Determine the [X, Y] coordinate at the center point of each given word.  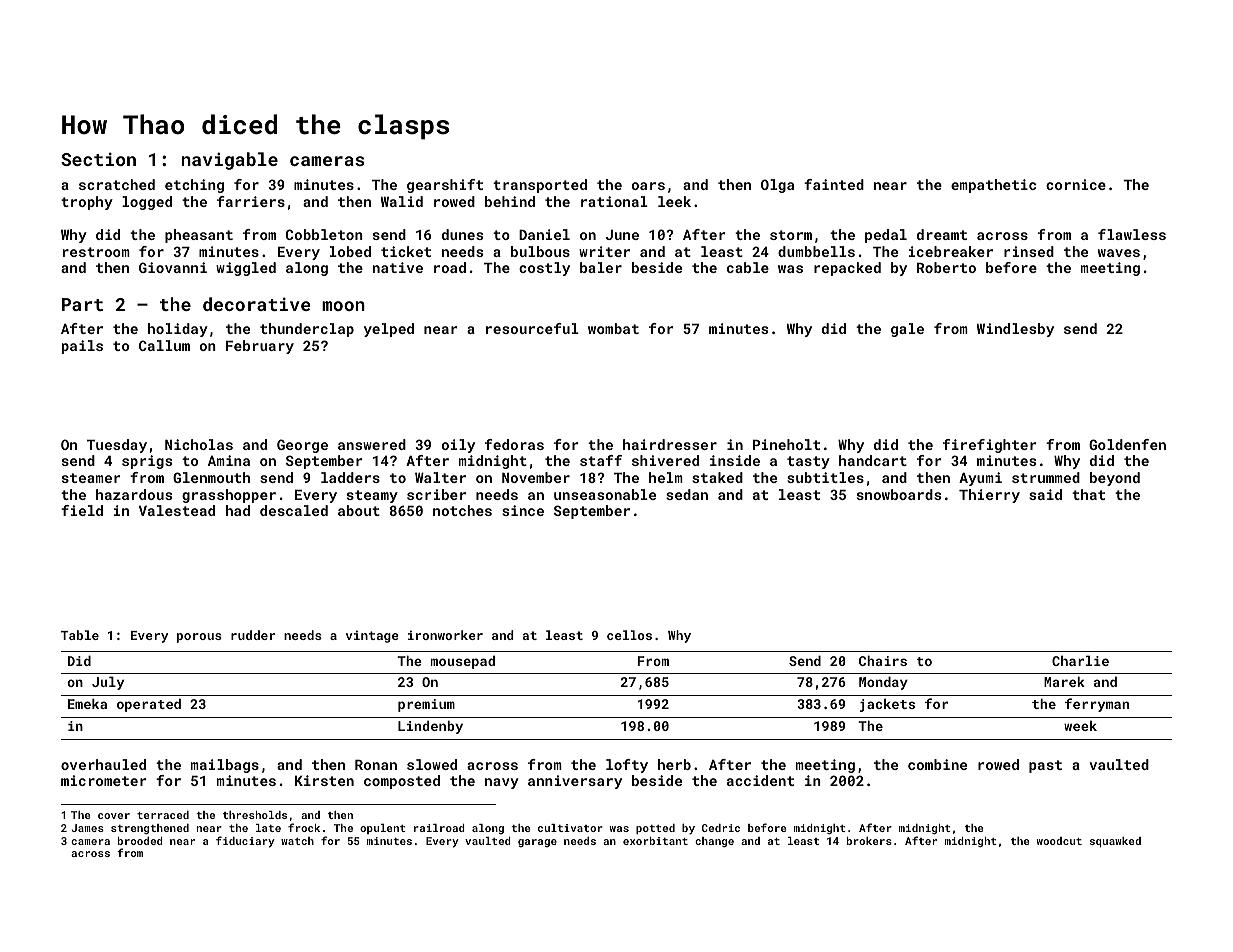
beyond [1115, 479]
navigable [230, 161]
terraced [163, 815]
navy [502, 783]
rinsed [1029, 251]
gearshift [445, 186]
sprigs [147, 462]
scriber [436, 494]
